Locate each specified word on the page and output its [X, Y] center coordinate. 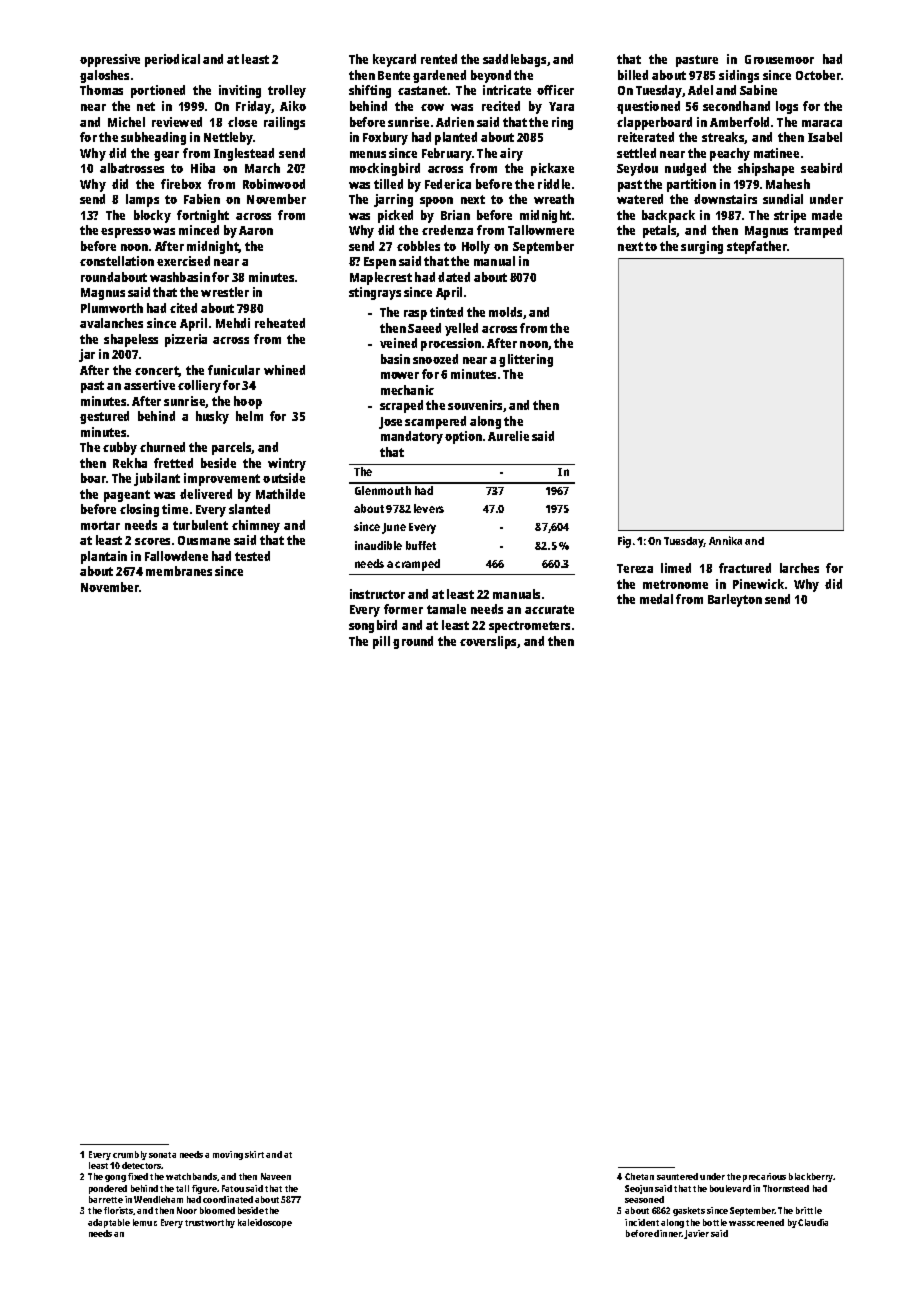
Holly [476, 247]
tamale [446, 609]
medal [656, 599]
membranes [179, 571]
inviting [240, 91]
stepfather [757, 247]
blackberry [811, 1177]
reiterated [646, 137]
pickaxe [552, 169]
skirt [254, 1154]
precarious [764, 1177]
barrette [106, 1199]
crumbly [130, 1155]
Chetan [639, 1176]
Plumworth [112, 308]
